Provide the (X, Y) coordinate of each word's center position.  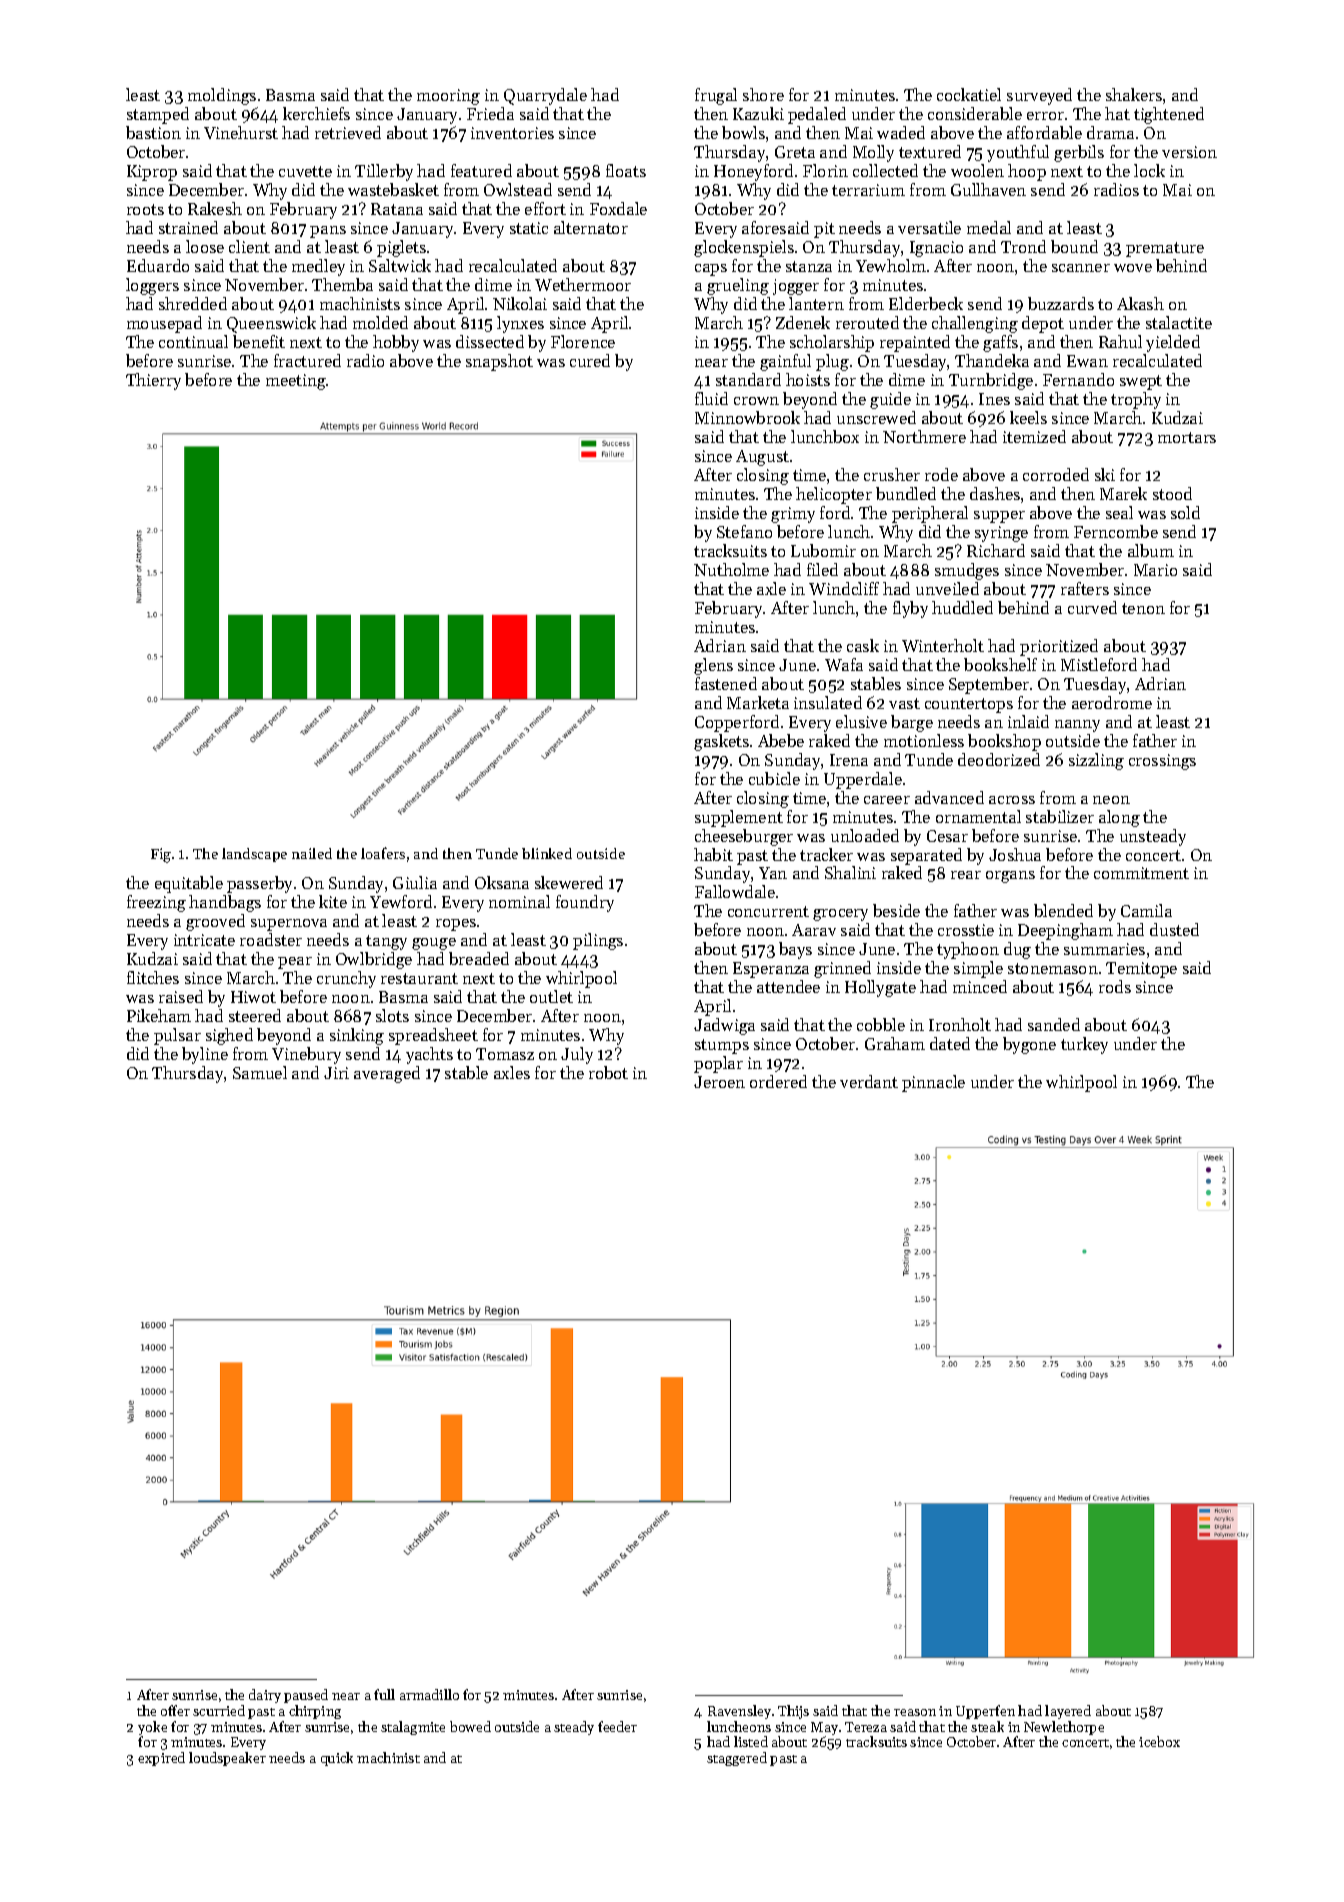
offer (175, 1710)
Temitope (1141, 970)
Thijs (793, 1712)
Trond (1023, 246)
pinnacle (933, 1083)
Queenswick (271, 324)
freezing (156, 903)
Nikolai (520, 303)
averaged (387, 1074)
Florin (825, 170)
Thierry (153, 381)
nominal (519, 901)
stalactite (1179, 322)
